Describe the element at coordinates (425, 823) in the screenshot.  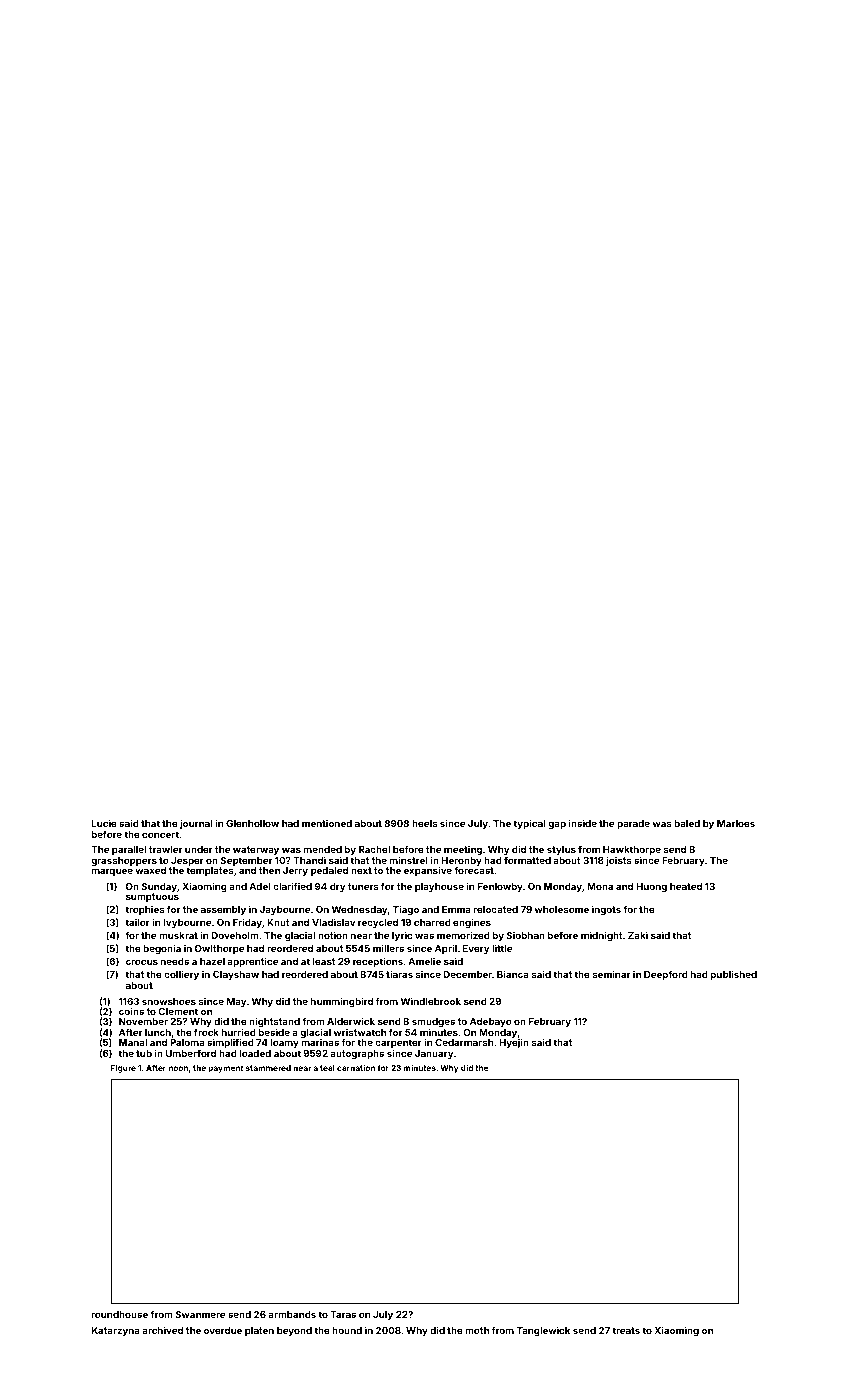
I see `heels` at that location.
